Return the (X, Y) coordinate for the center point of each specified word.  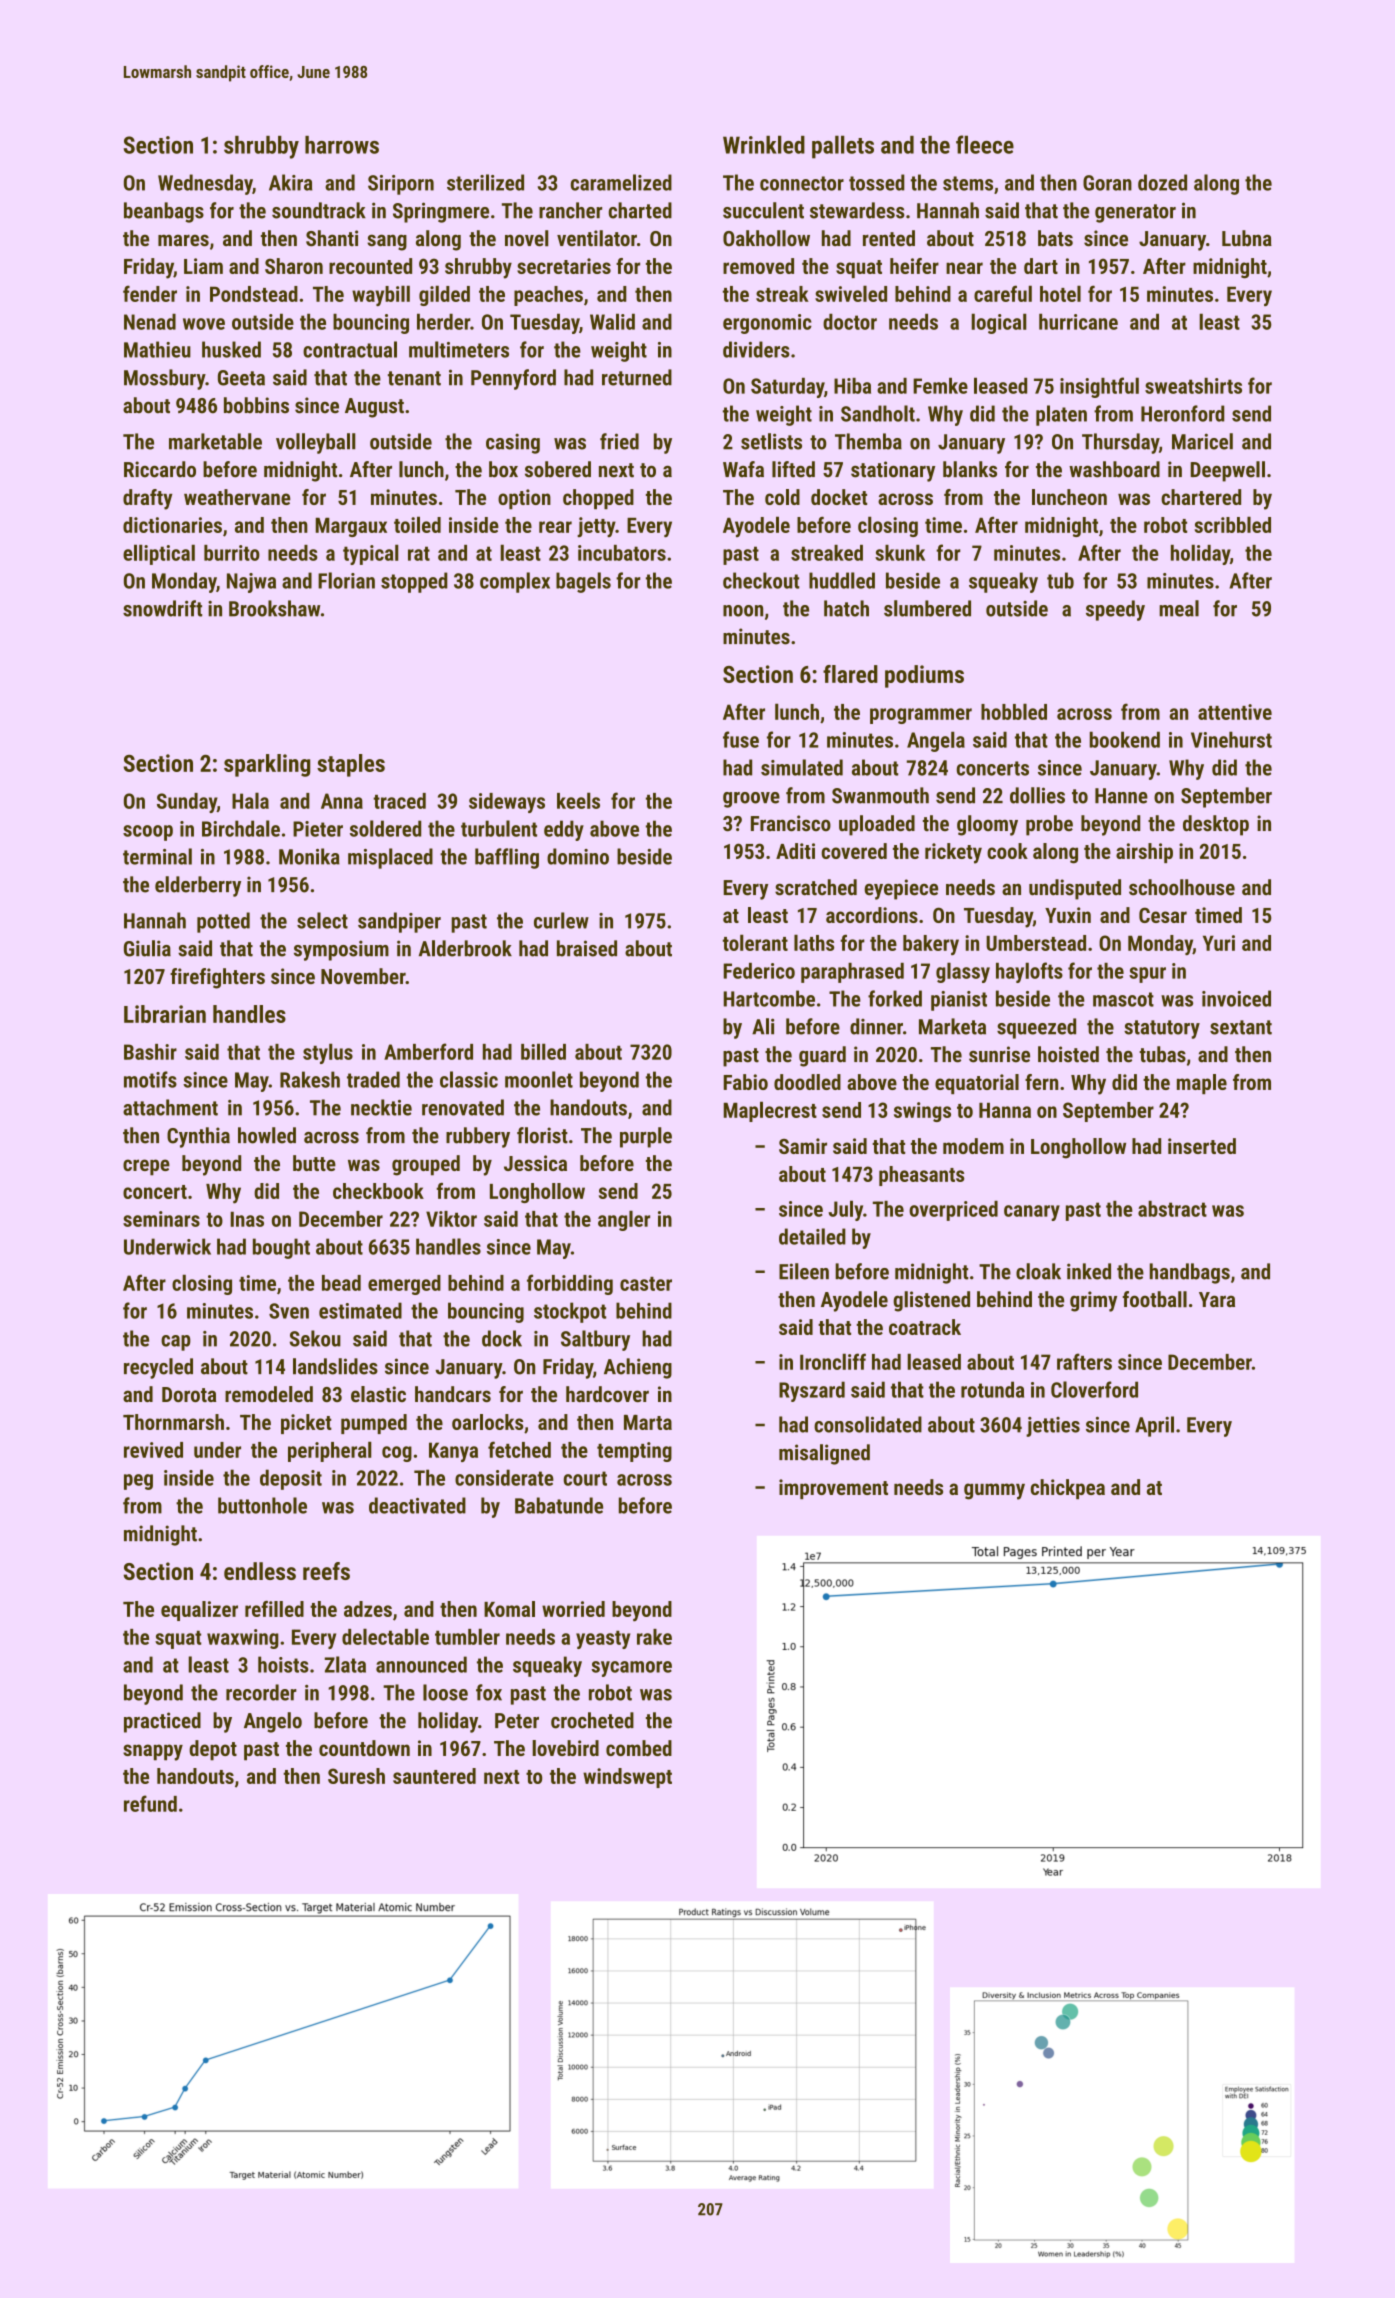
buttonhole (262, 1505)
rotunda (992, 1389)
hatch (846, 608)
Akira (290, 182)
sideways (507, 803)
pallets (843, 147)
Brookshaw (274, 608)
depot (213, 1750)
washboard (1114, 469)
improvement (833, 1489)
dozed (1162, 182)
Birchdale (241, 828)
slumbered (927, 608)
